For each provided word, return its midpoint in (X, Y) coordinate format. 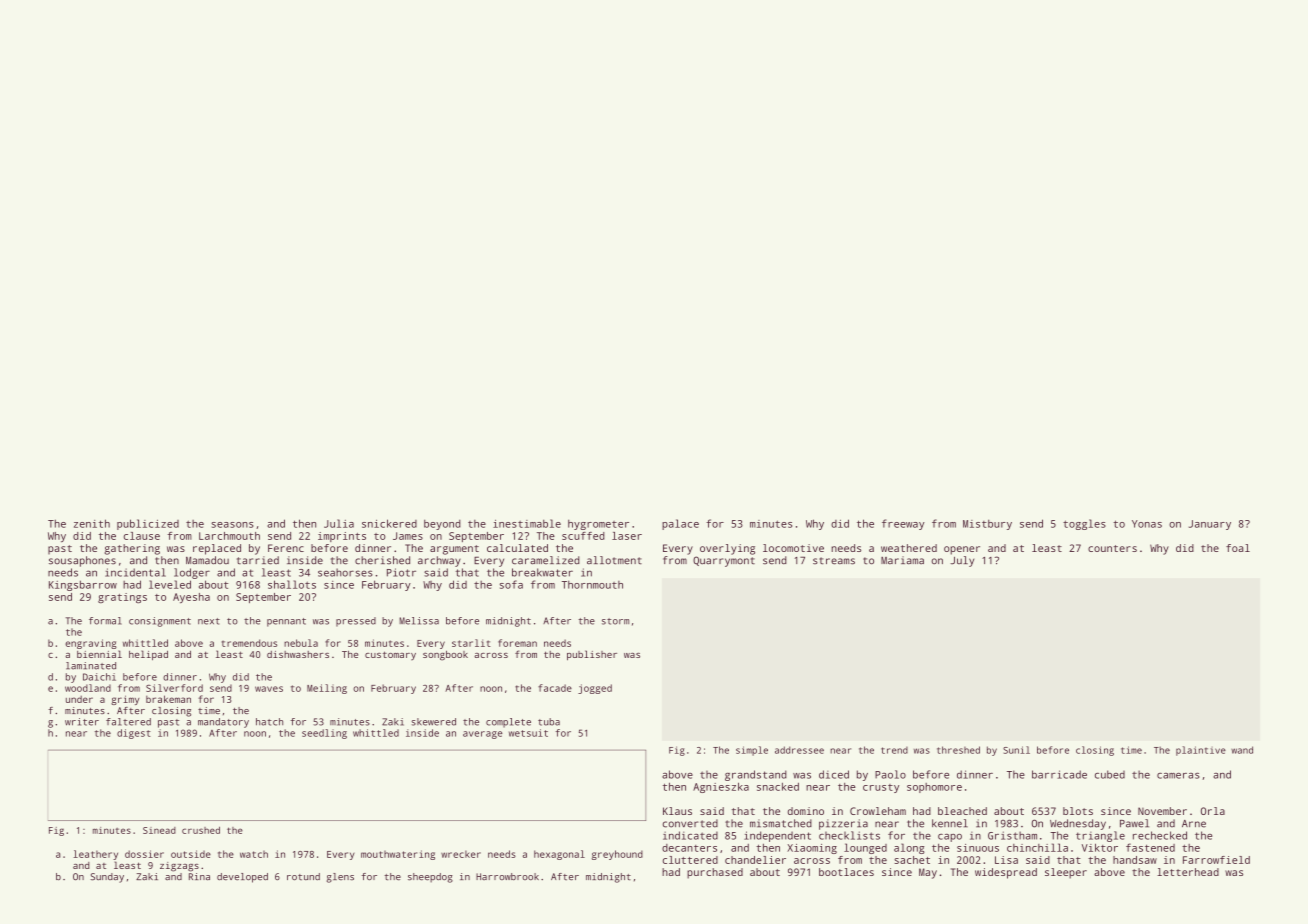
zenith (92, 523)
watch (254, 854)
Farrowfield (1216, 860)
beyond (442, 524)
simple (752, 751)
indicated (690, 835)
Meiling (327, 689)
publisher (592, 655)
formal (105, 621)
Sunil (1016, 750)
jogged (595, 689)
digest (134, 734)
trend (894, 750)
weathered (909, 548)
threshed (958, 750)
